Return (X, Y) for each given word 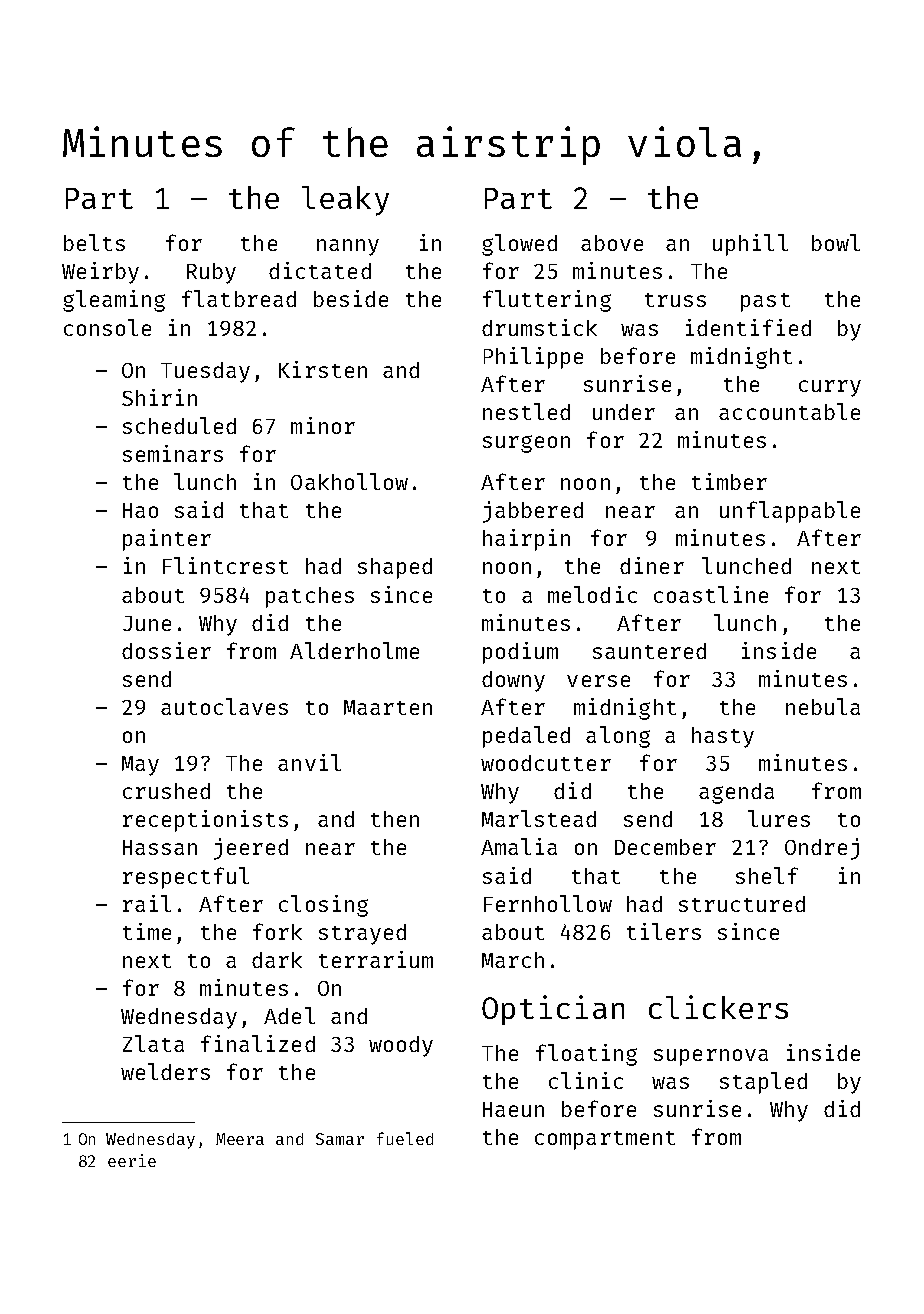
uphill (750, 245)
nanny (348, 247)
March (513, 960)
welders (165, 1071)
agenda (736, 793)
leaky (345, 201)
